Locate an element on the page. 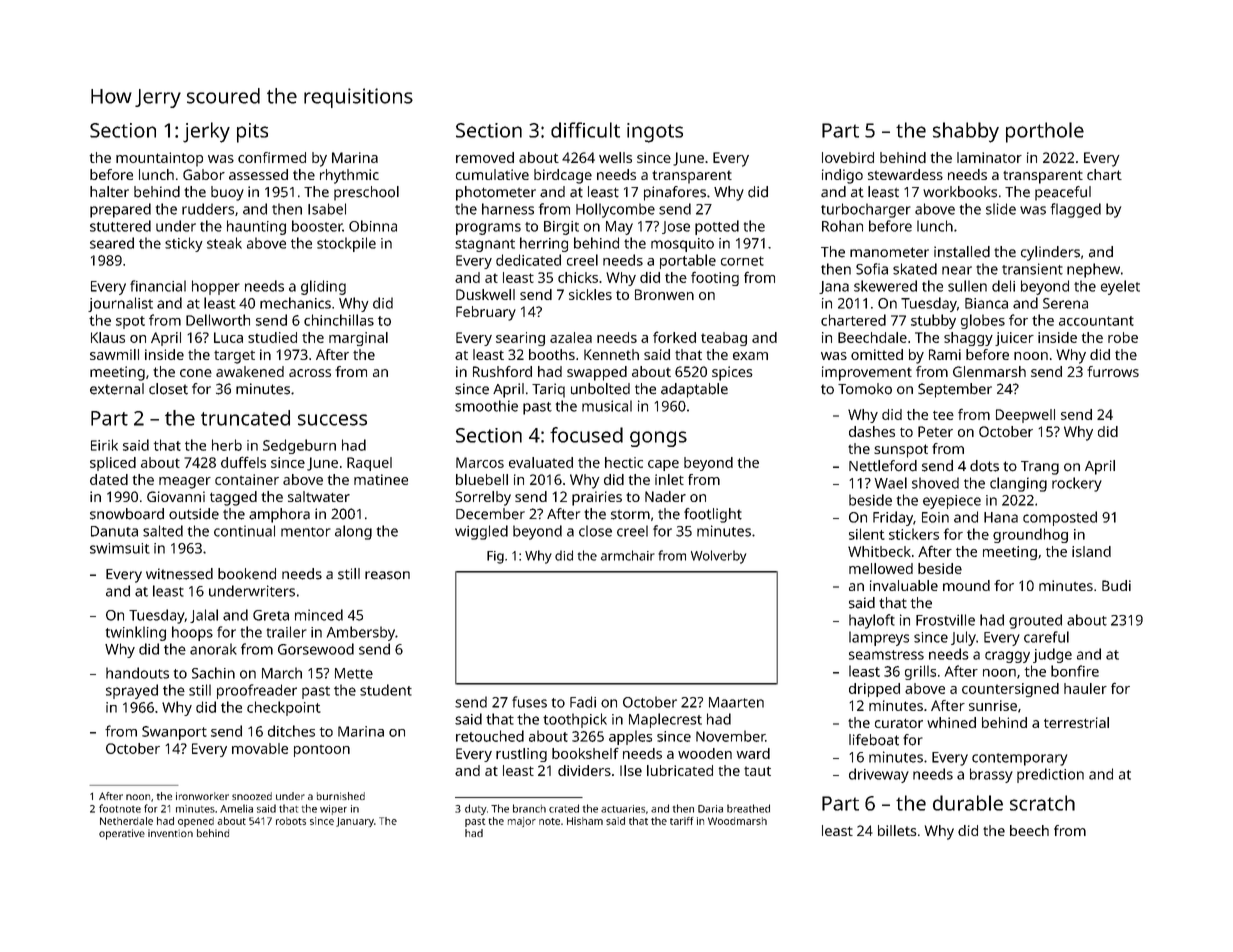 The image size is (1233, 952). operative is located at coordinates (122, 834).
